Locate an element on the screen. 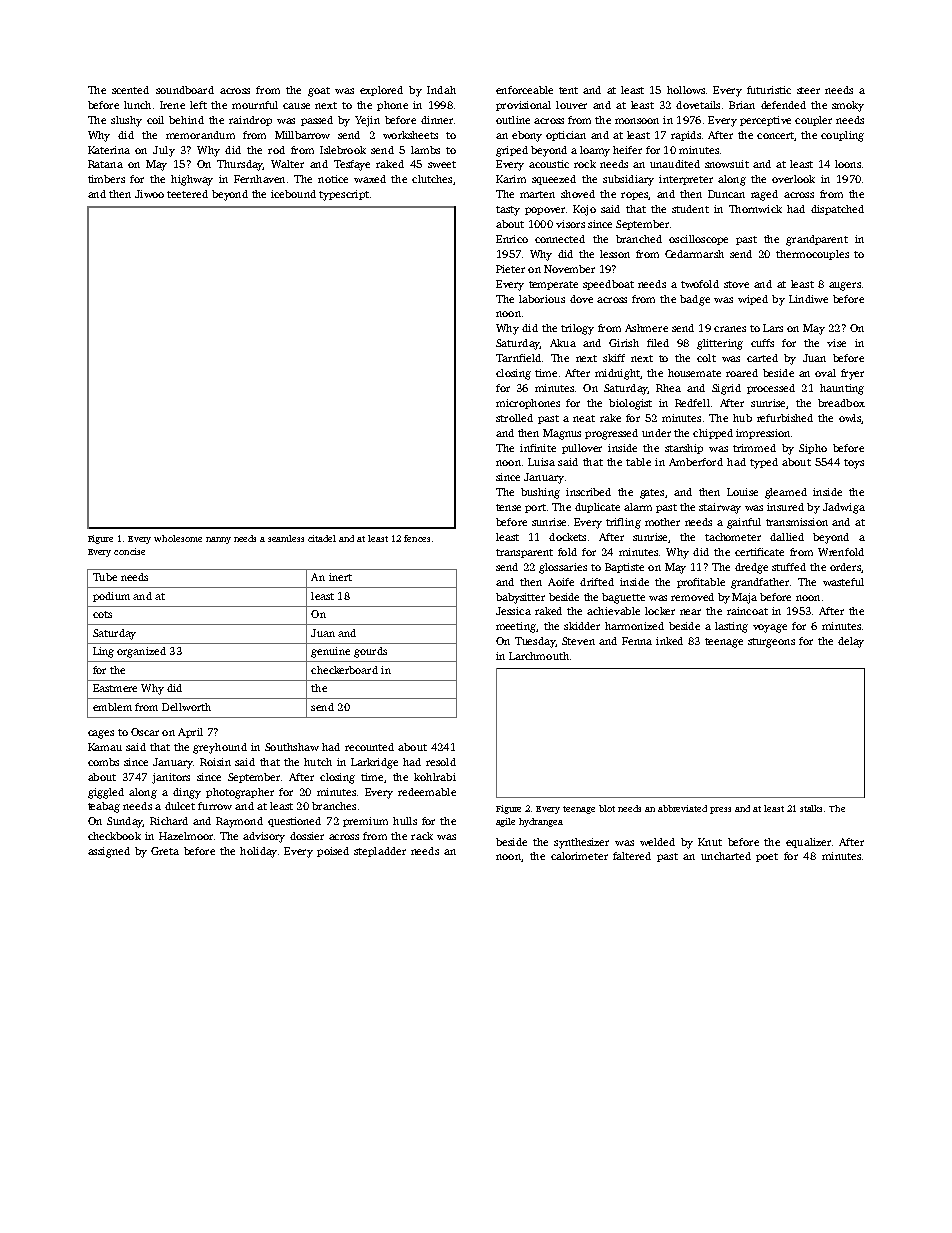 This screenshot has width=952, height=1233. fences is located at coordinates (417, 538).
